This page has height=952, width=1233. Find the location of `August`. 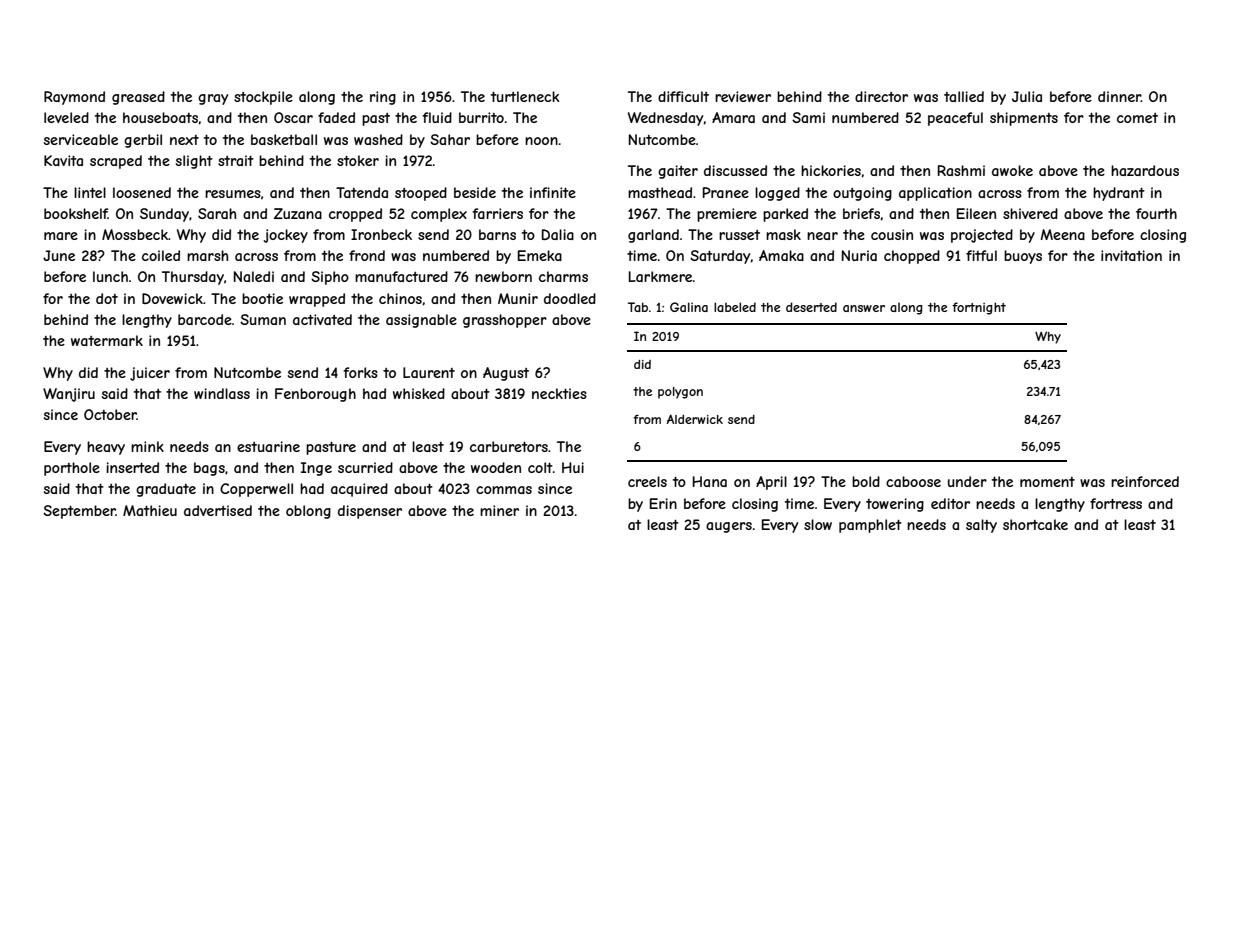

August is located at coordinates (506, 374).
